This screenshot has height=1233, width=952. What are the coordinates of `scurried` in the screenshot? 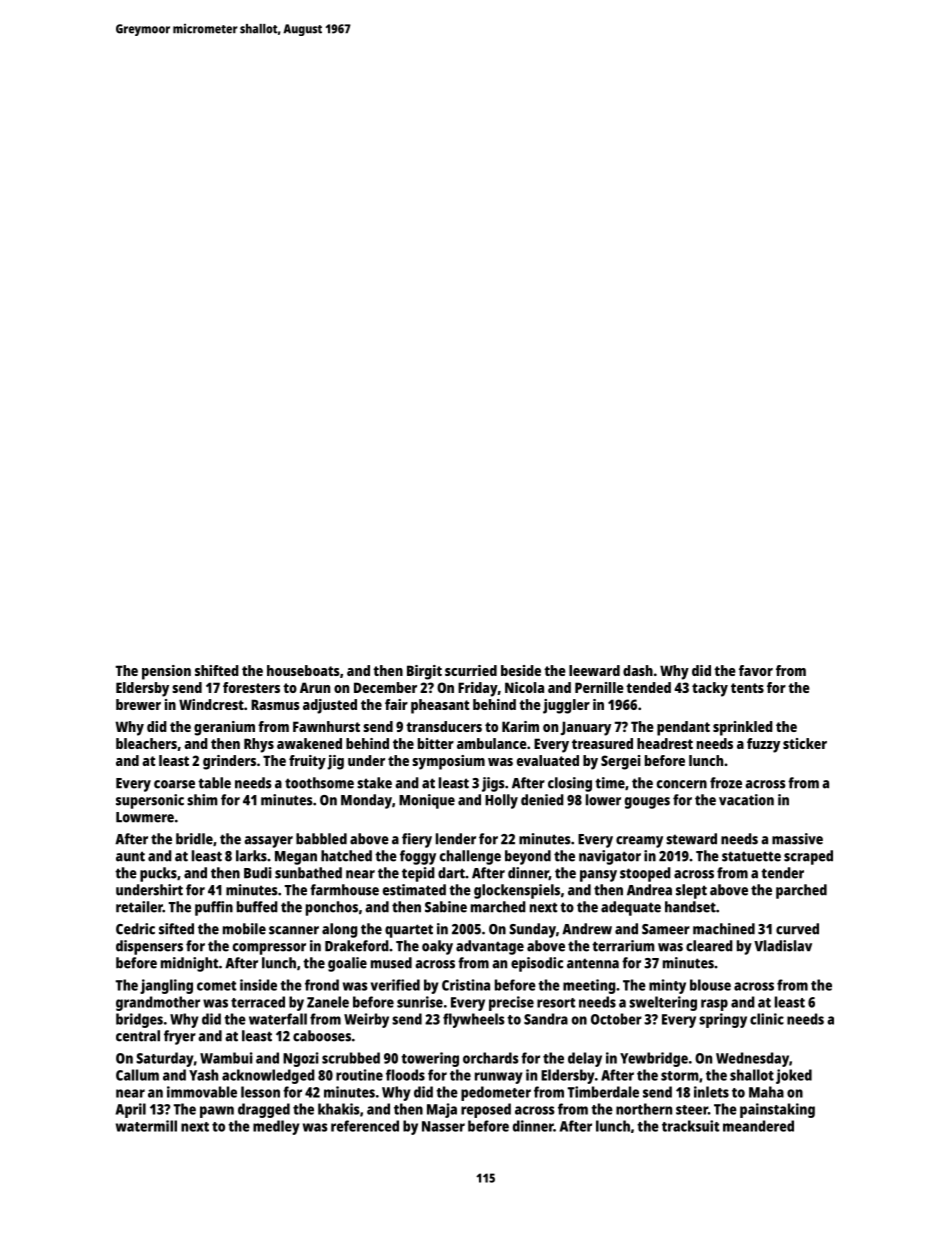 It's located at (471, 670).
